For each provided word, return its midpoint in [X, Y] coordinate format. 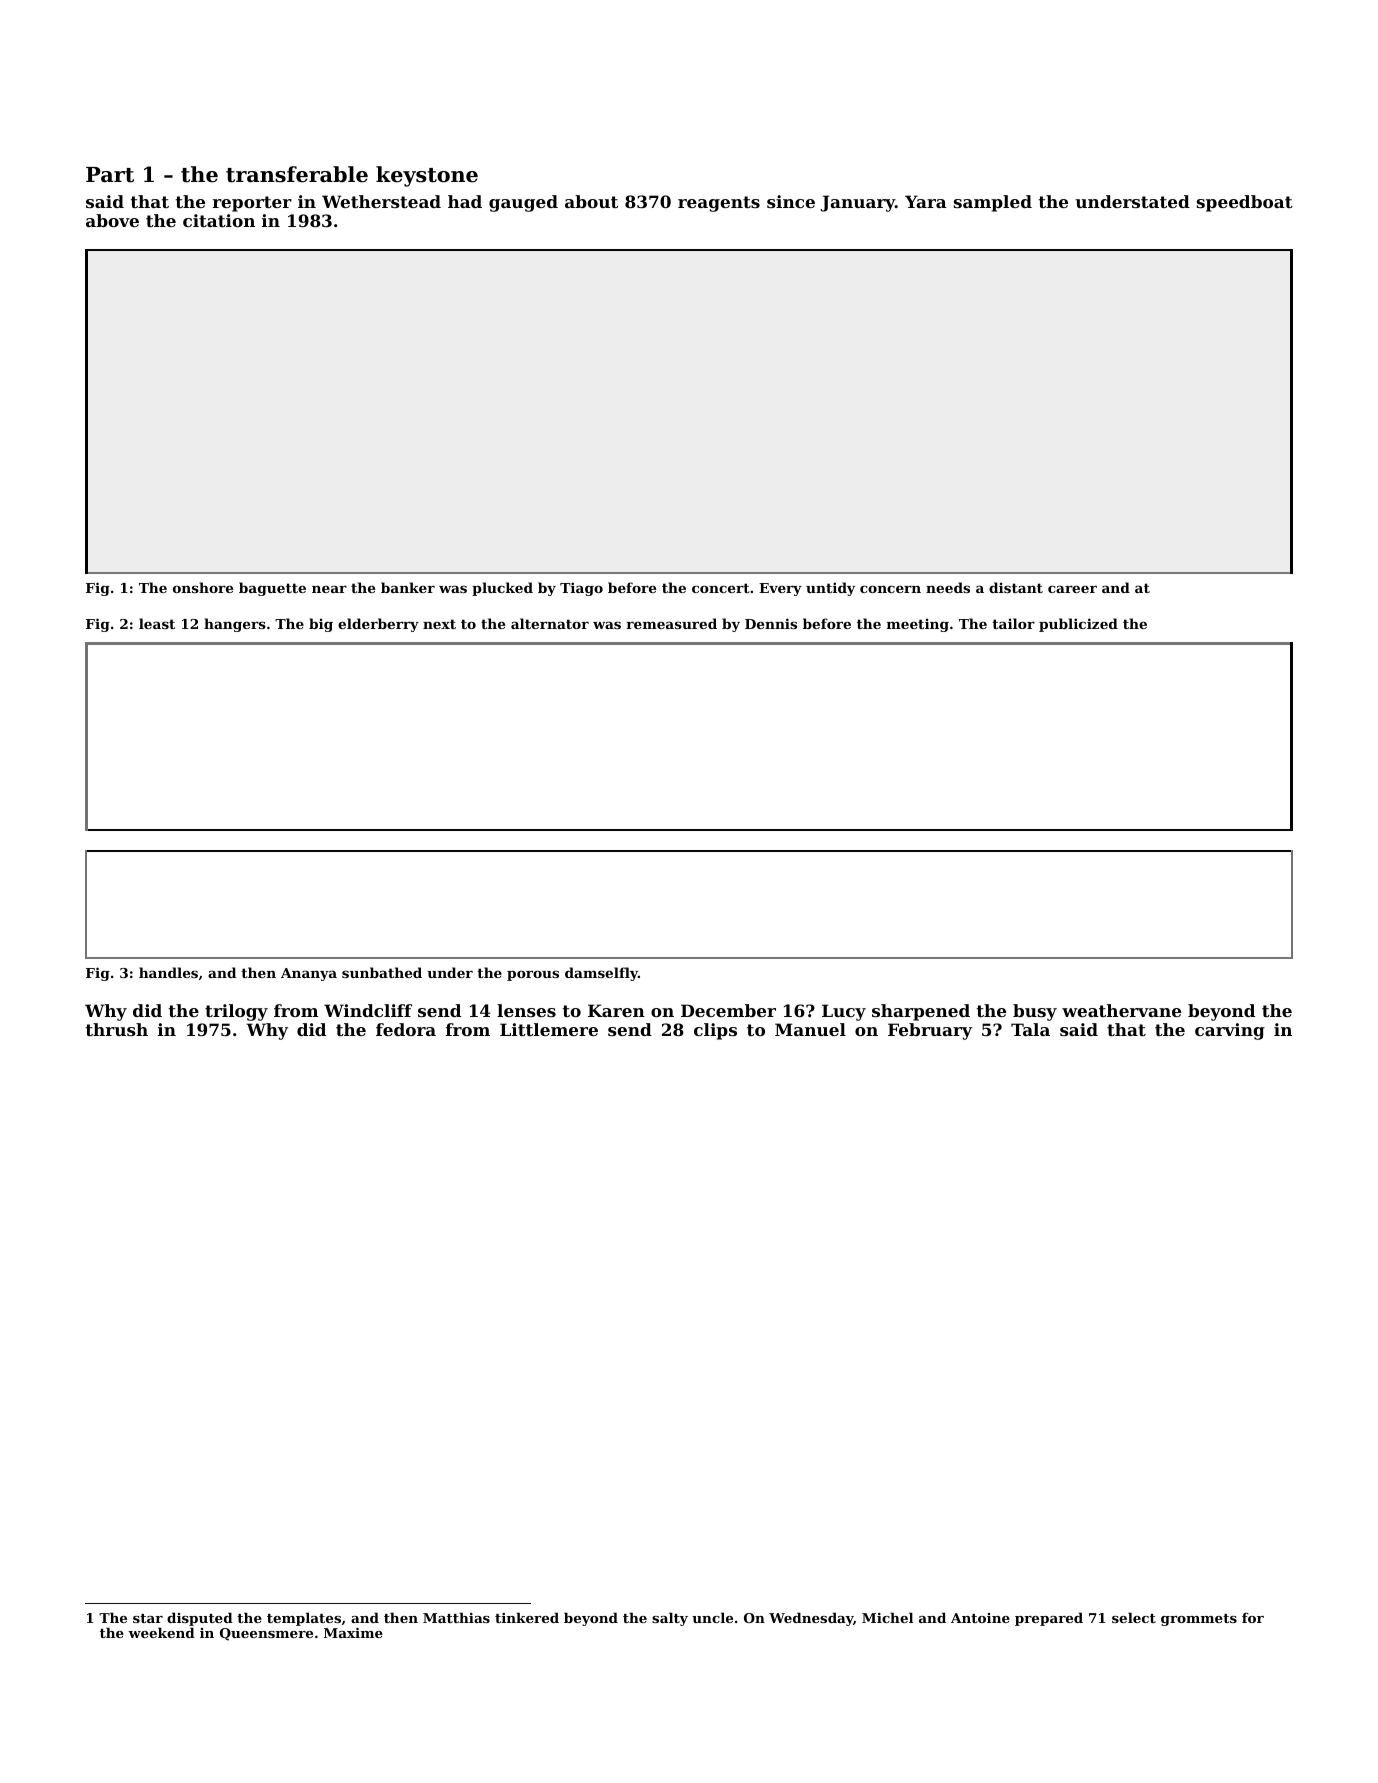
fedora [406, 1029]
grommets [1199, 1620]
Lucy [844, 1012]
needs [948, 587]
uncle [712, 1617]
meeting [918, 625]
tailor [1013, 623]
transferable [297, 174]
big [321, 625]
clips [715, 1031]
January [858, 203]
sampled [993, 203]
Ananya [309, 974]
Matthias [456, 1617]
